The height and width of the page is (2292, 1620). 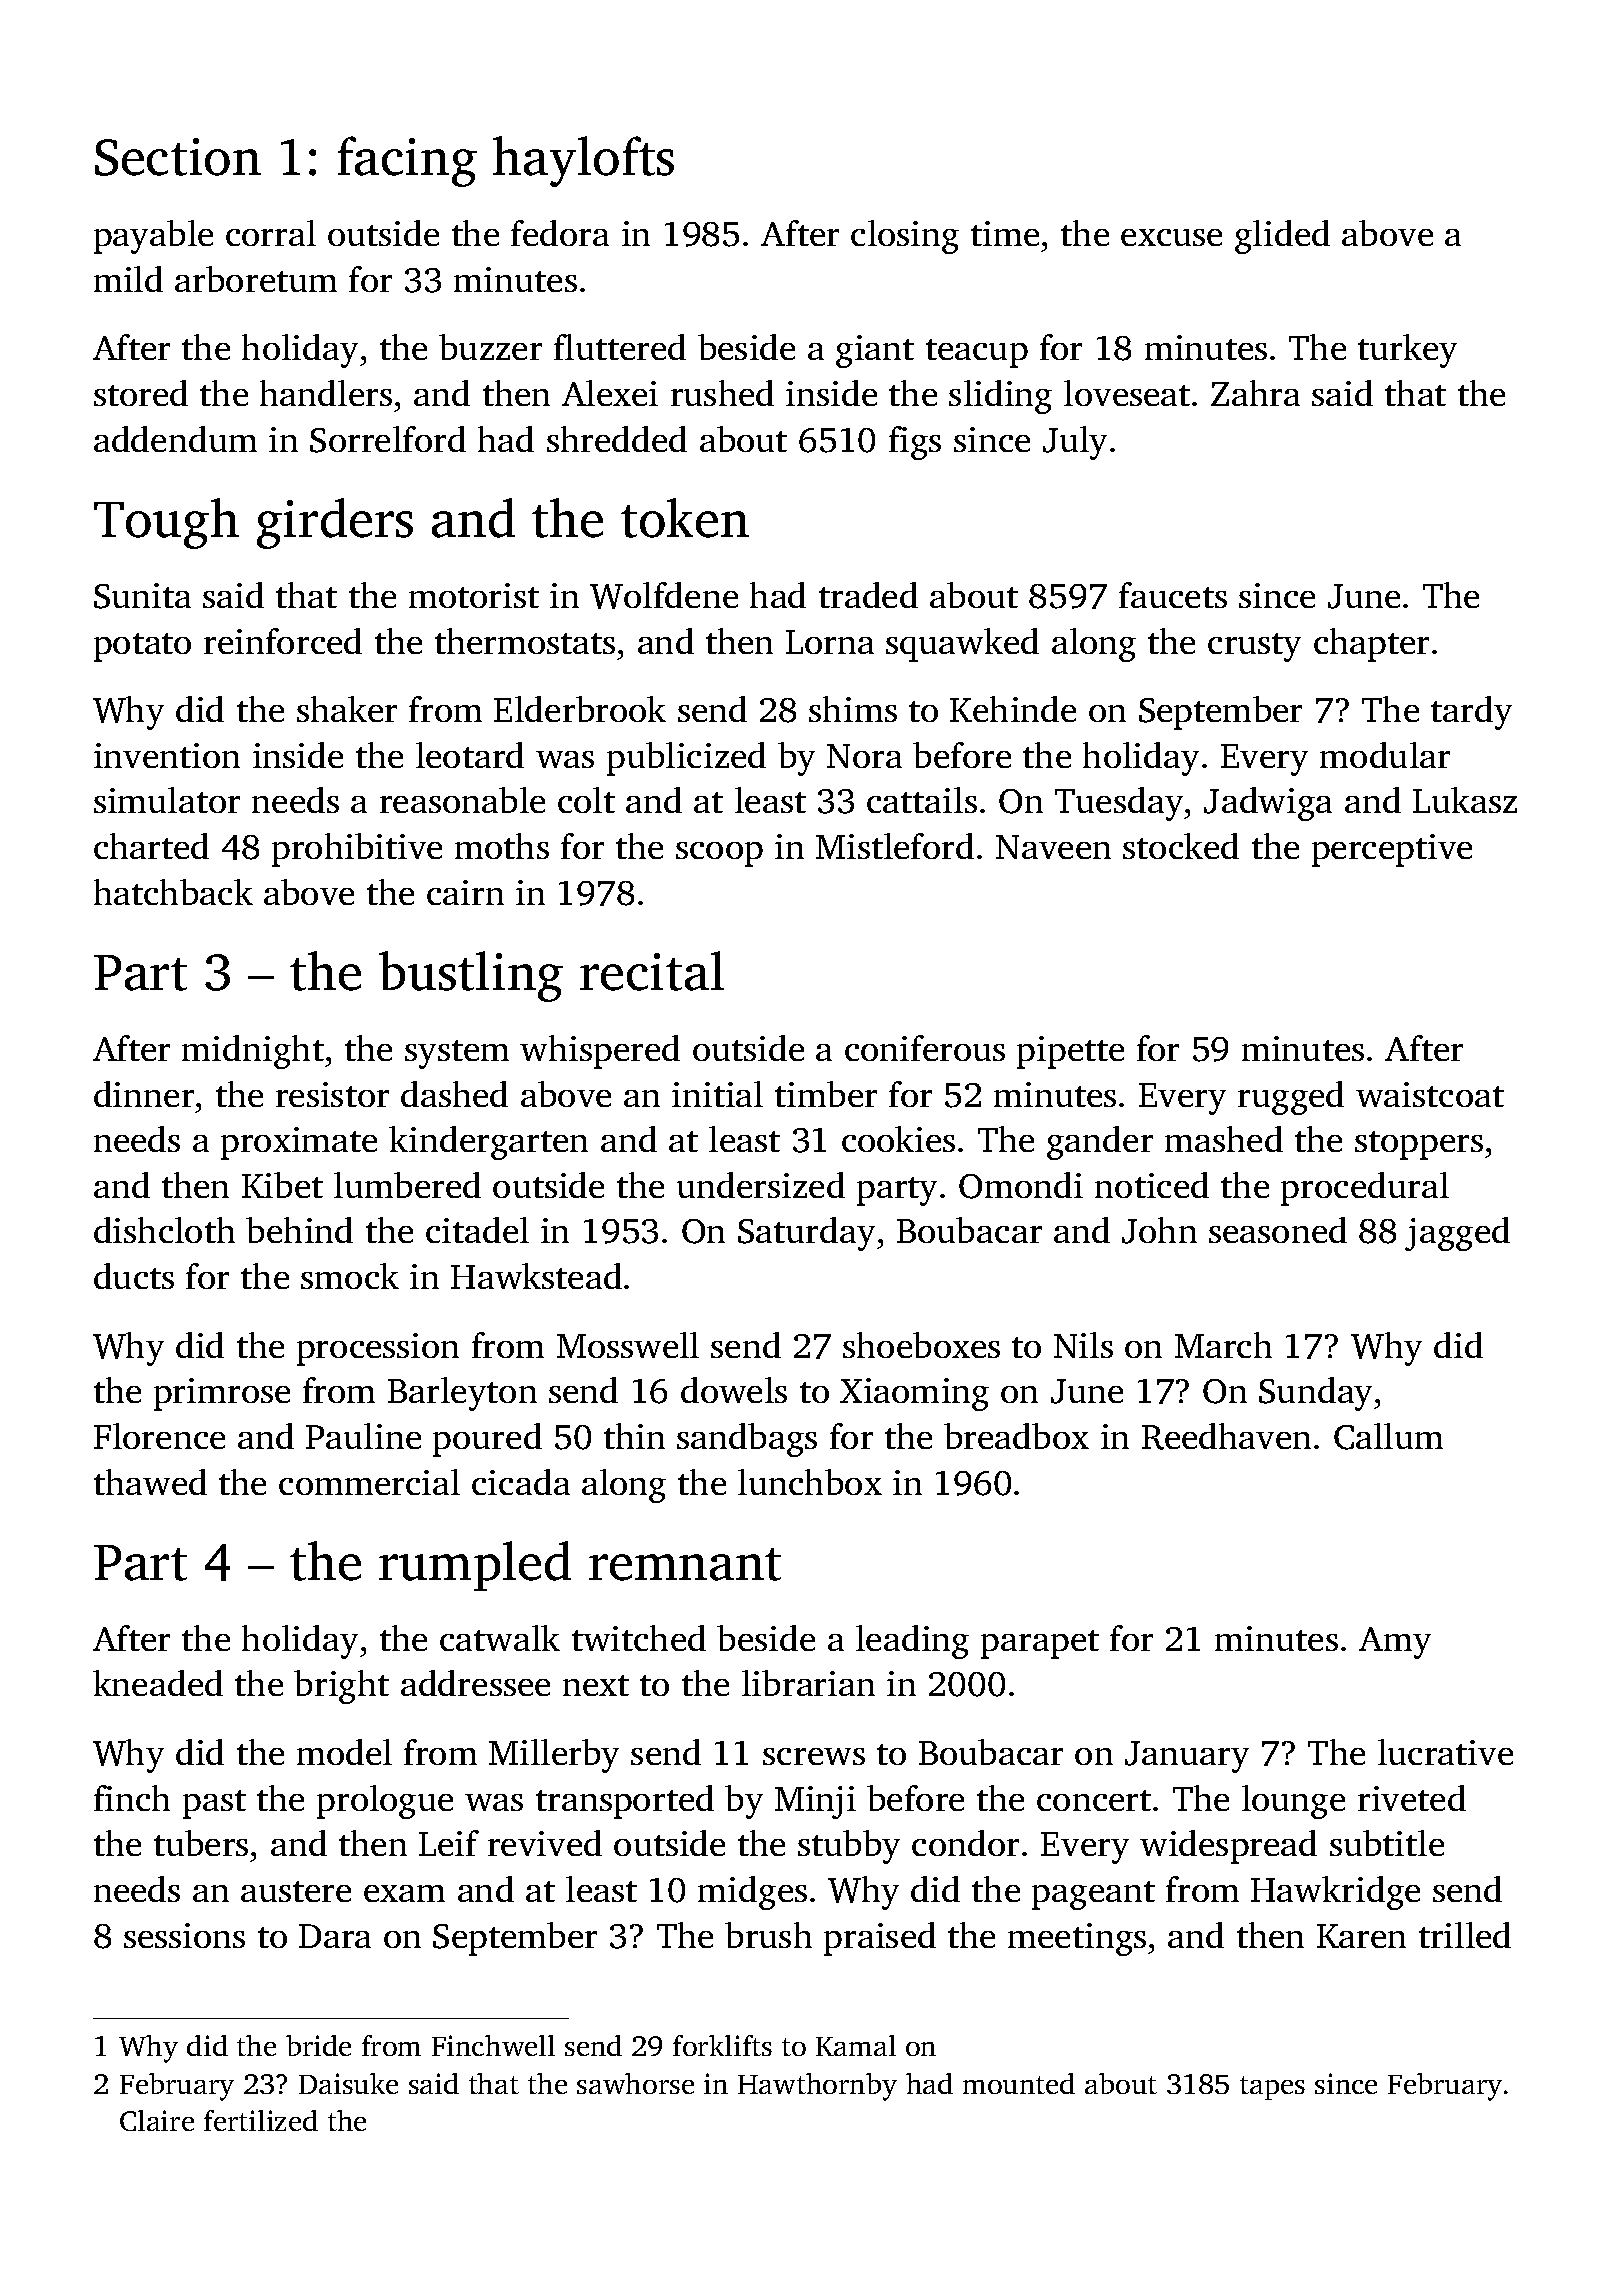 I want to click on haylofts, so click(x=583, y=161).
